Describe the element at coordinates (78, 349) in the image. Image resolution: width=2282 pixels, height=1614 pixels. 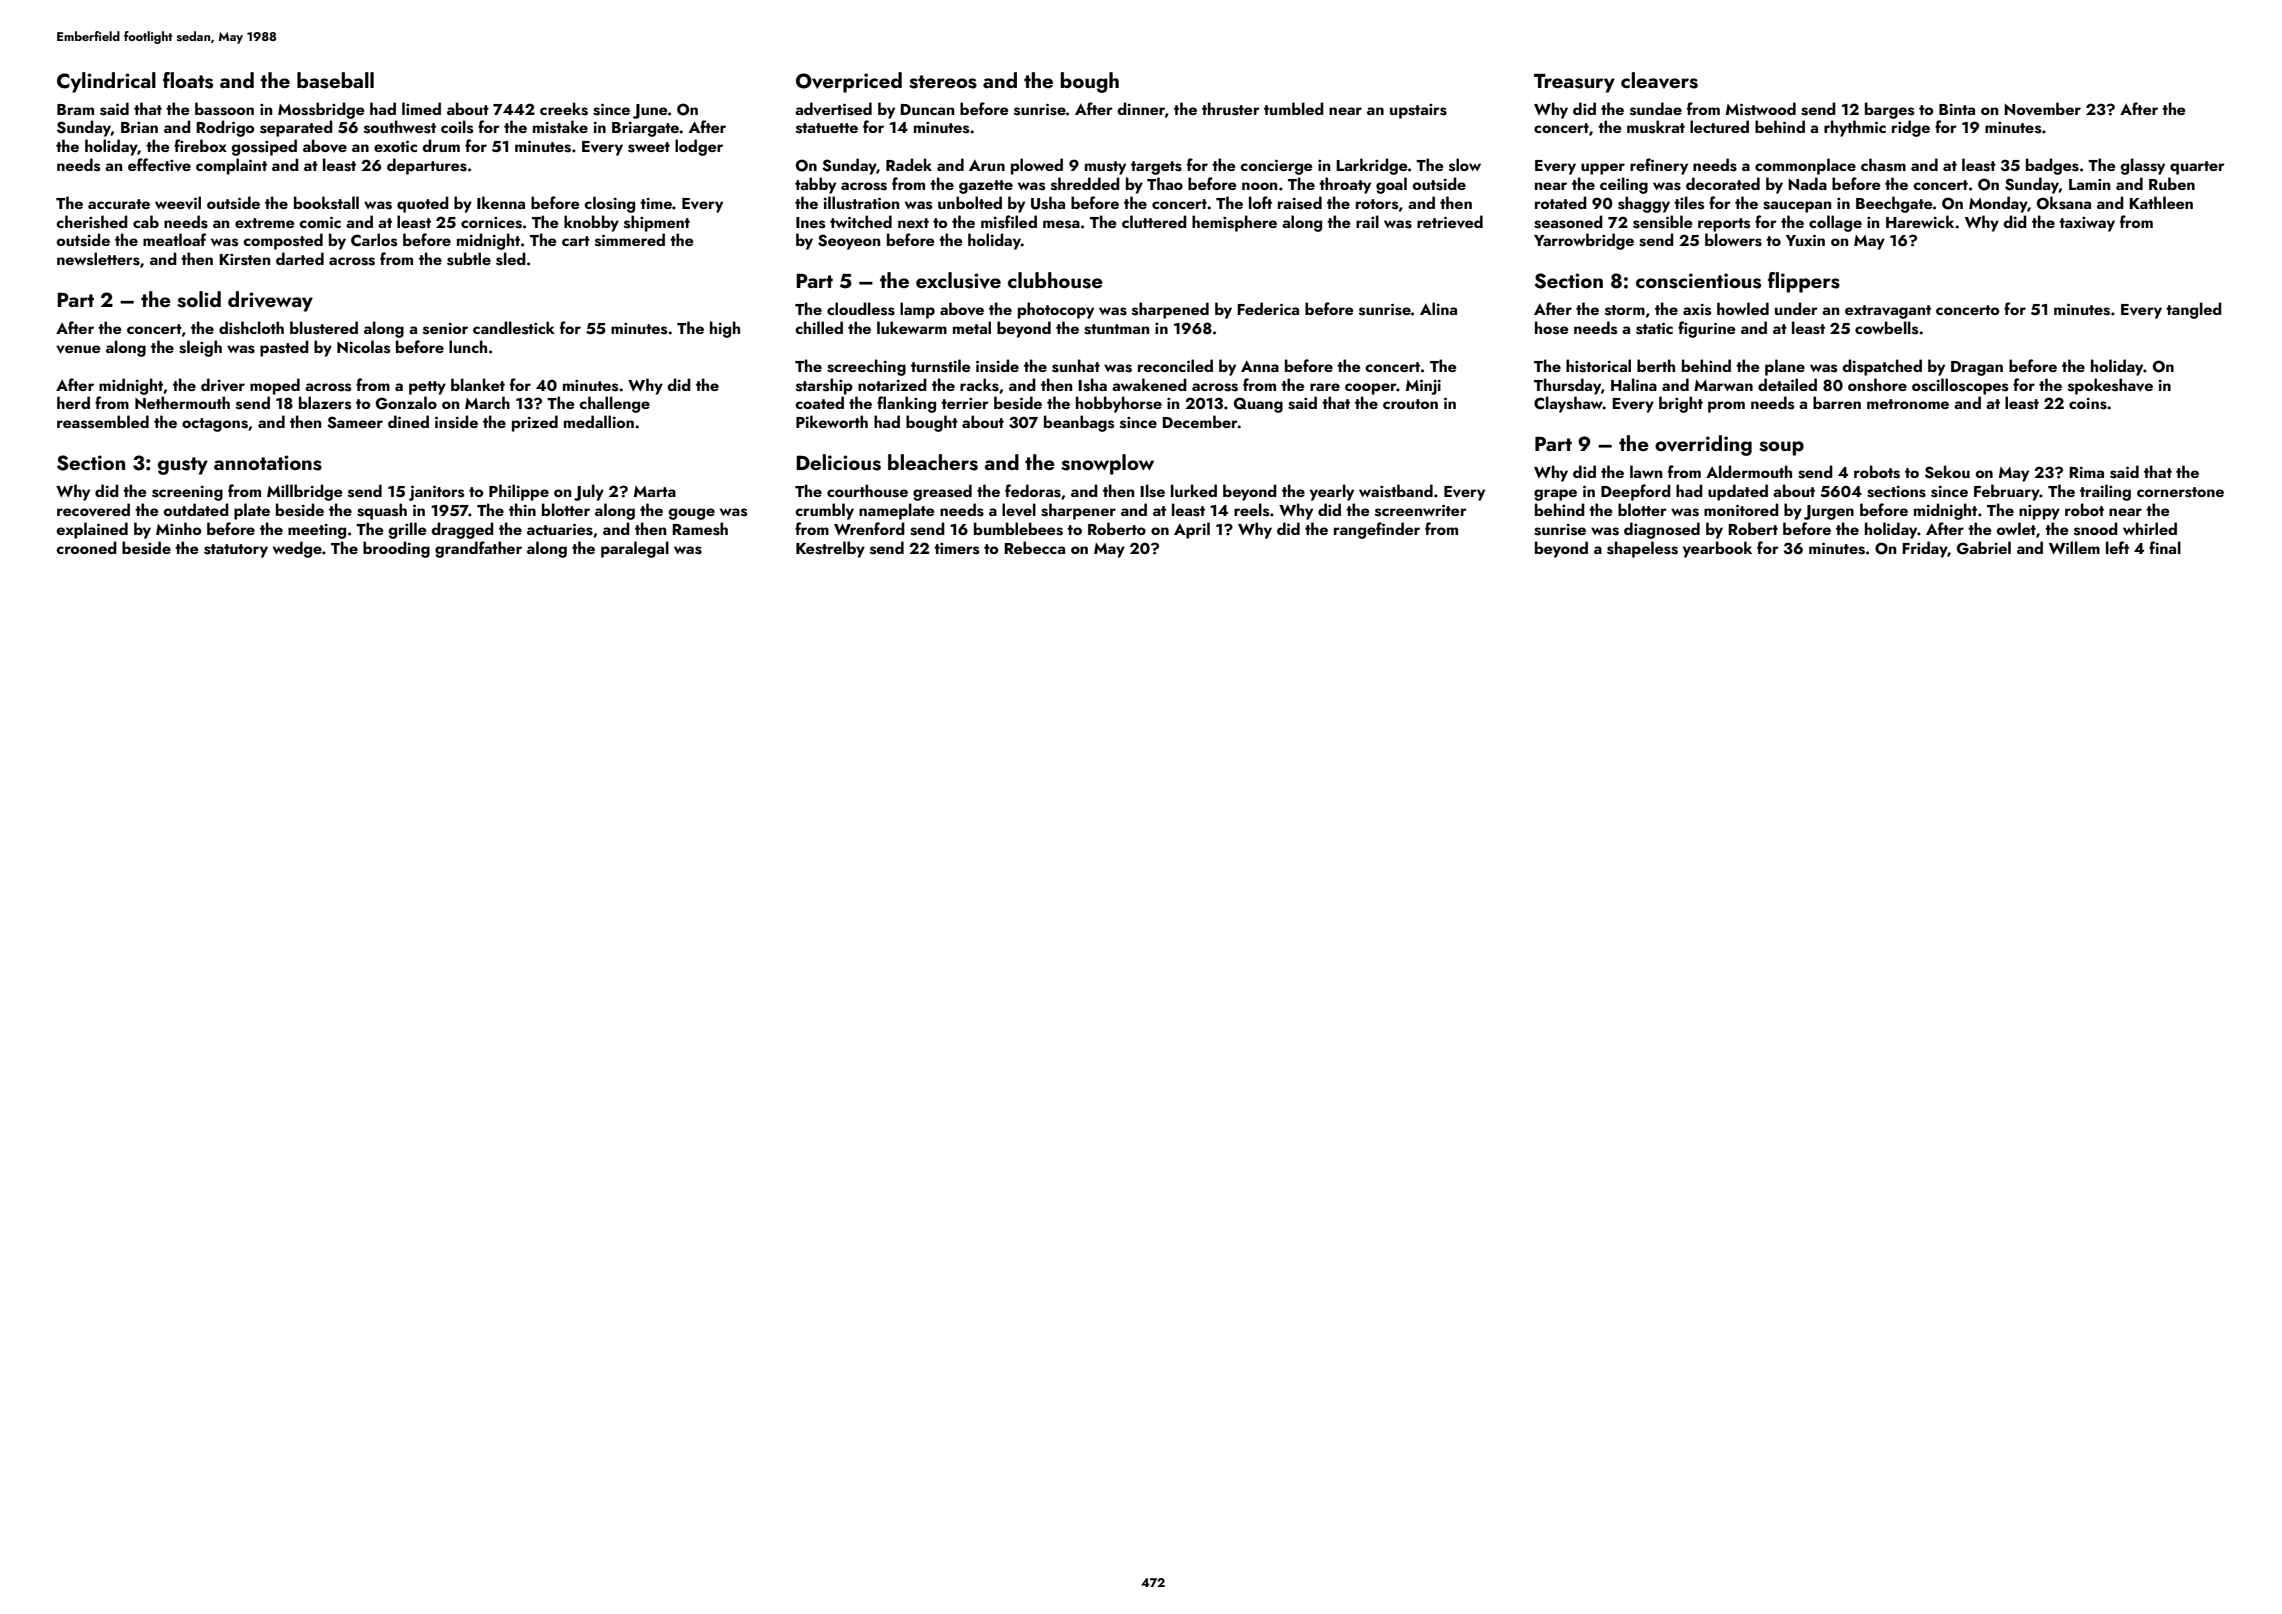
I see `venue` at that location.
